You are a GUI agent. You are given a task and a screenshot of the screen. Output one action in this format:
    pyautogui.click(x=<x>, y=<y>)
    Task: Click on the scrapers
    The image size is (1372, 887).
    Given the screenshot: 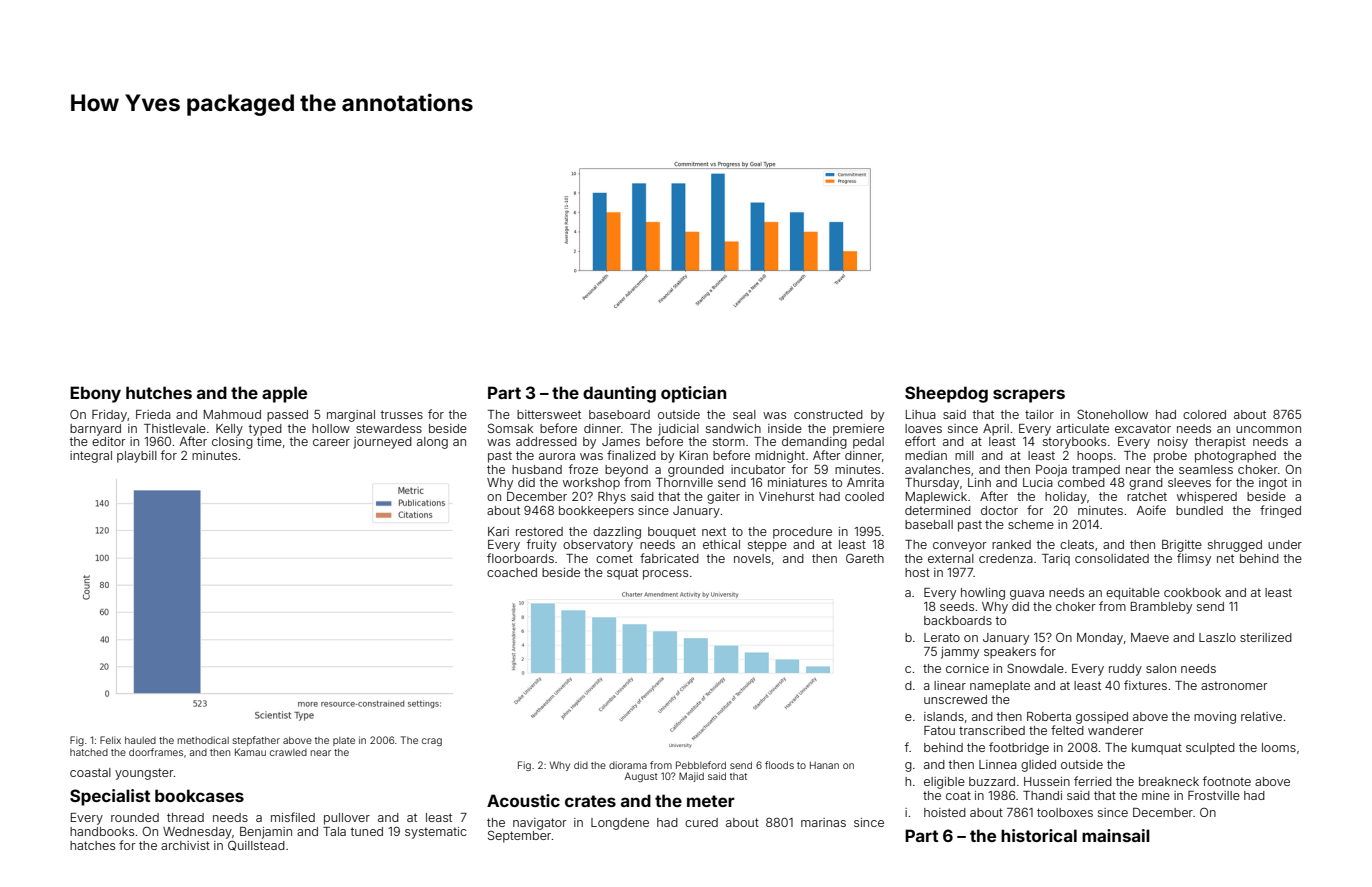 What is the action you would take?
    pyautogui.click(x=1029, y=396)
